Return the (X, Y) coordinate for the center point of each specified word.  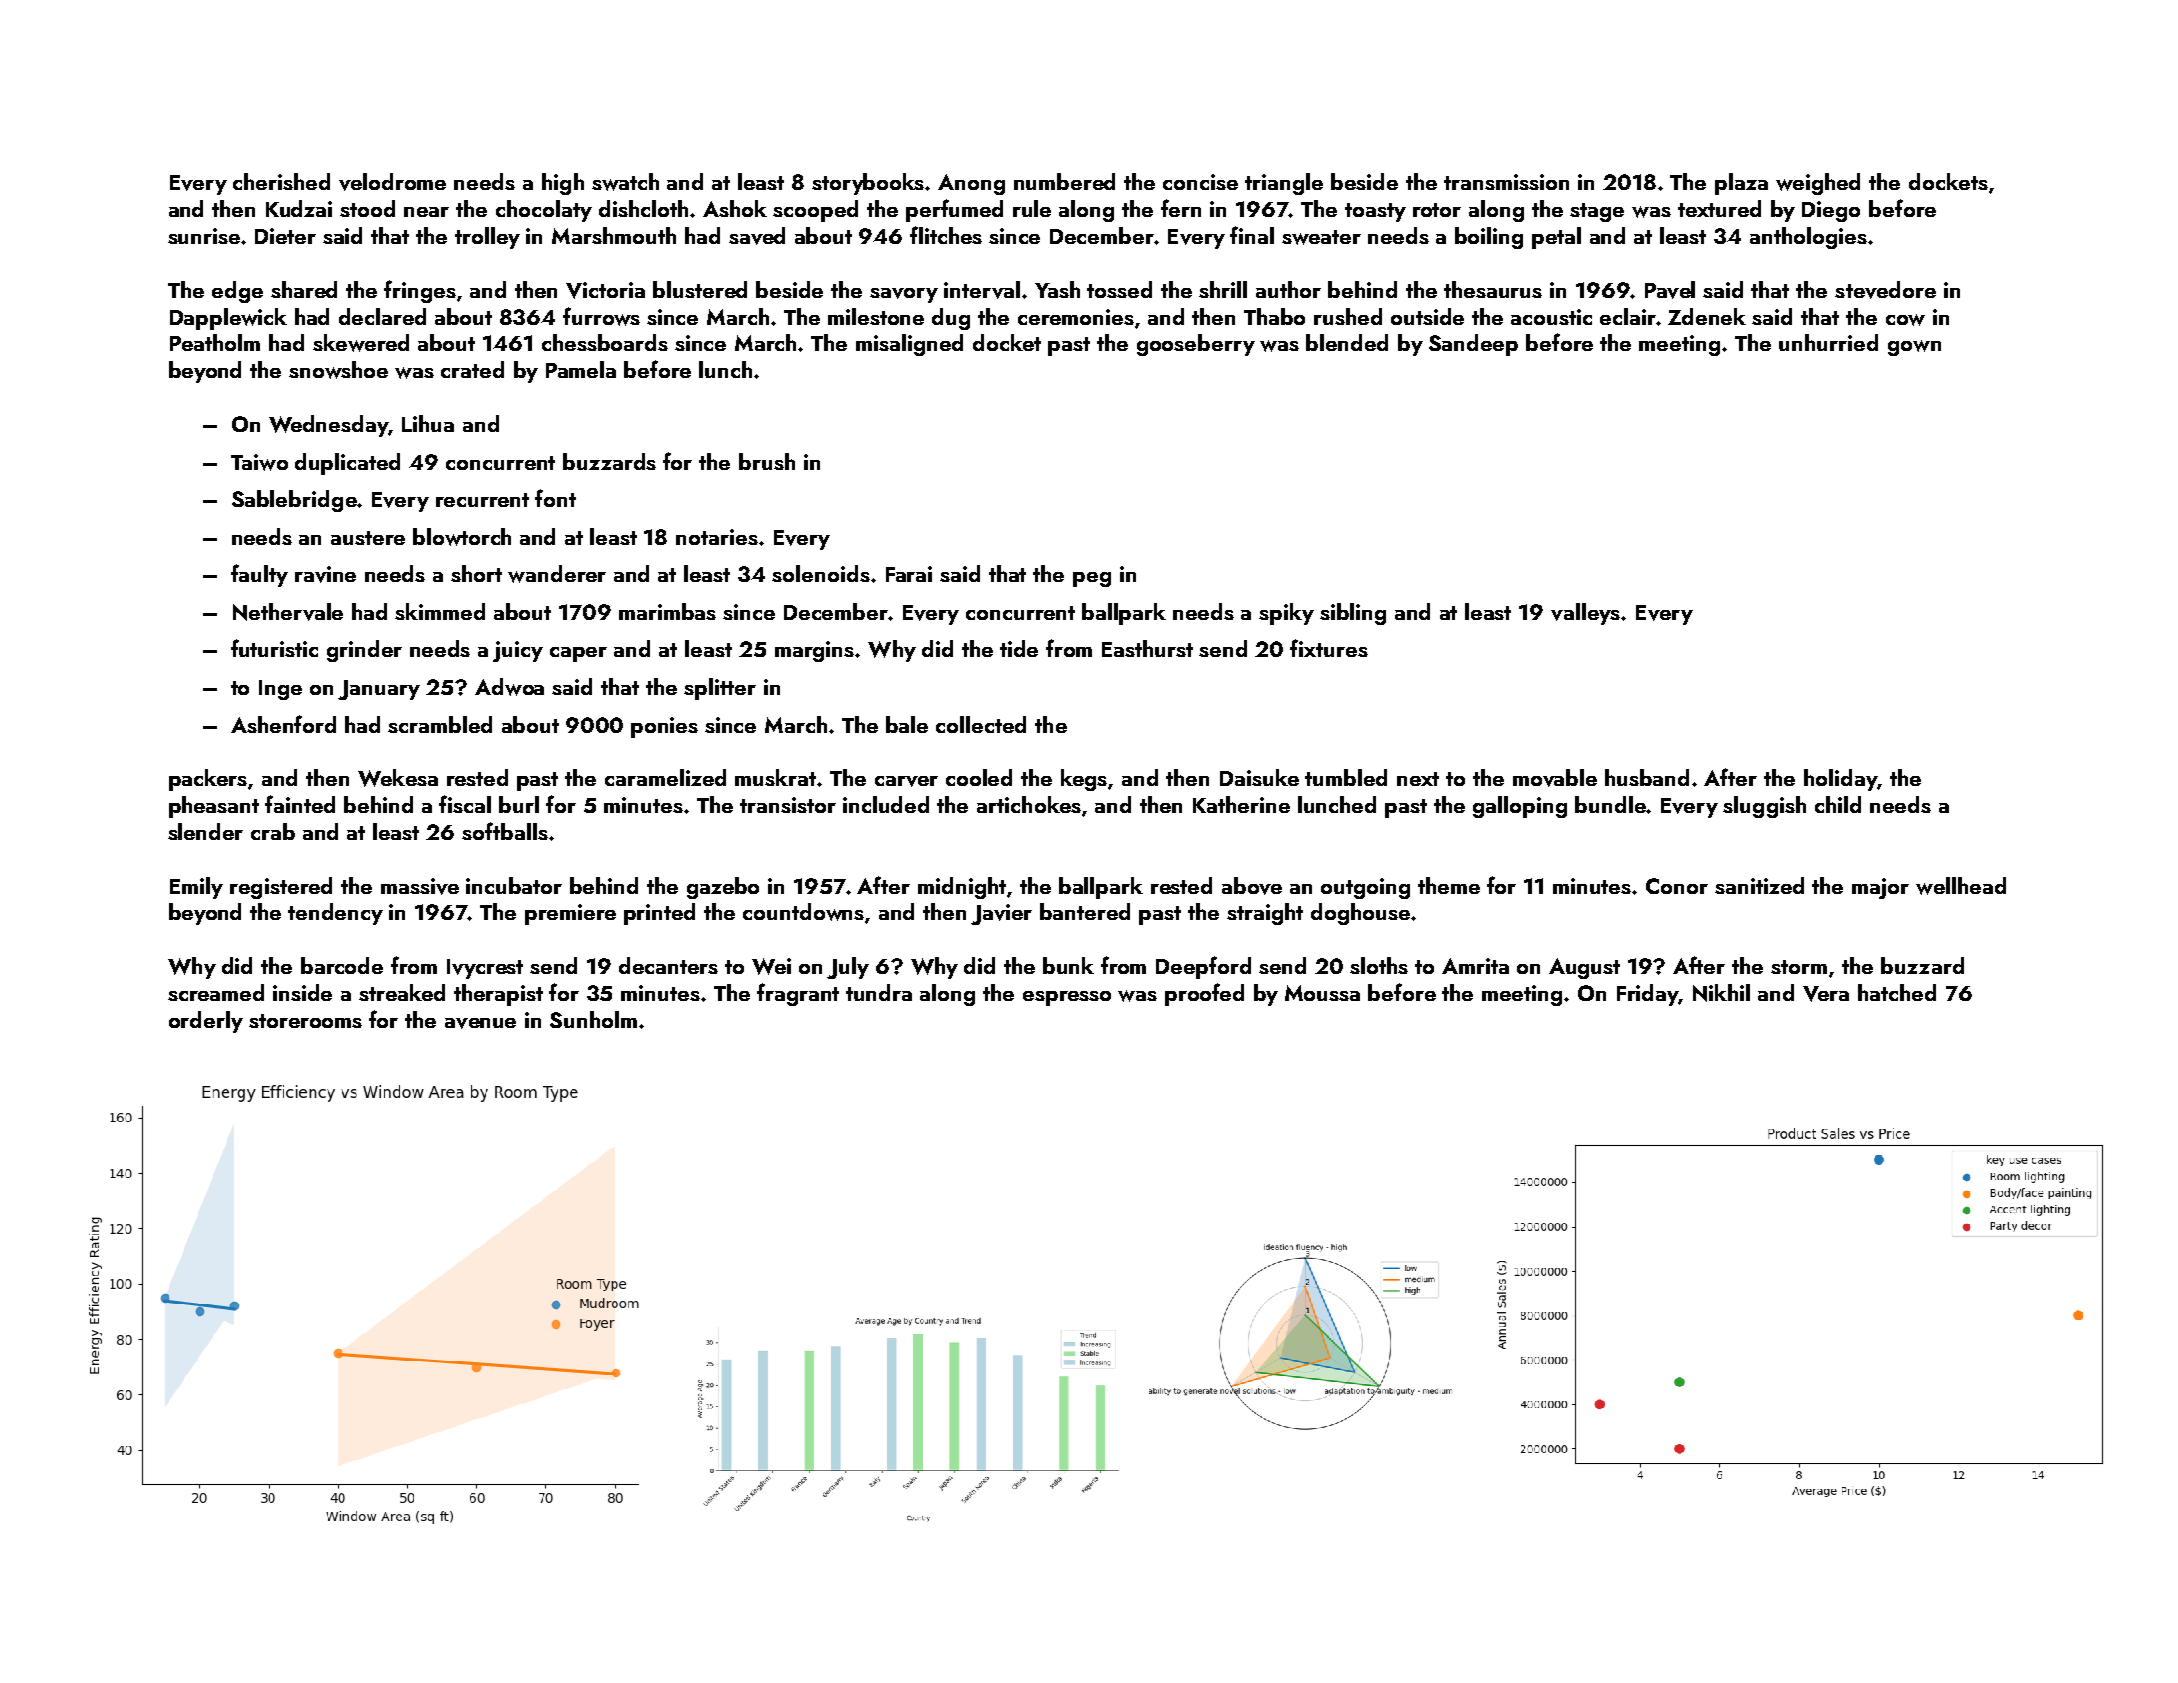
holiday (1840, 780)
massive (420, 886)
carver (906, 781)
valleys (1585, 614)
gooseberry (1196, 345)
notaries (717, 537)
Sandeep (1473, 345)
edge (237, 292)
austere (368, 538)
